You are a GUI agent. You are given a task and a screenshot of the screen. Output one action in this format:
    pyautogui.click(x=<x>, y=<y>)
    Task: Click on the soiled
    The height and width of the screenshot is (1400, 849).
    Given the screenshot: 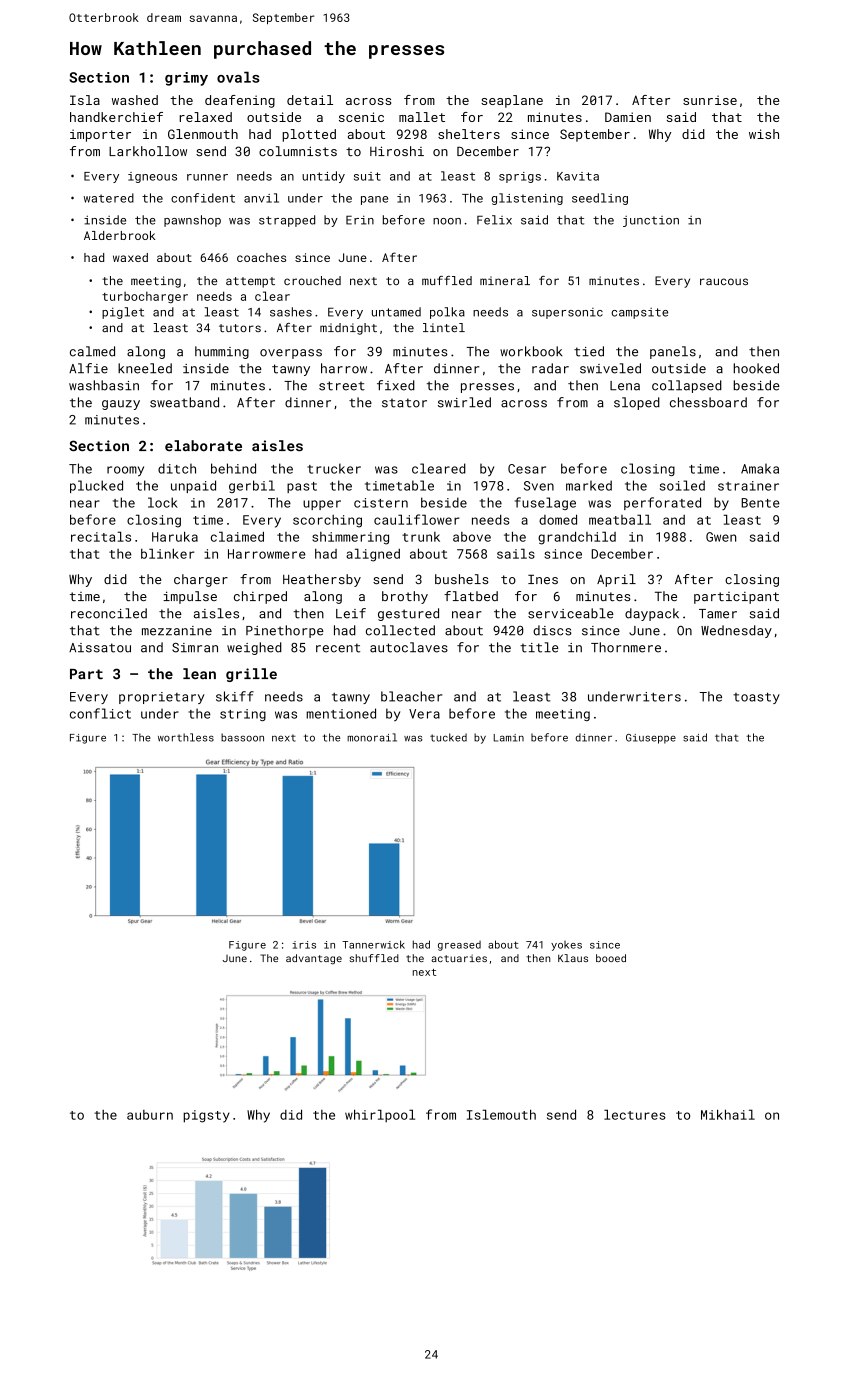 What is the action you would take?
    pyautogui.click(x=682, y=485)
